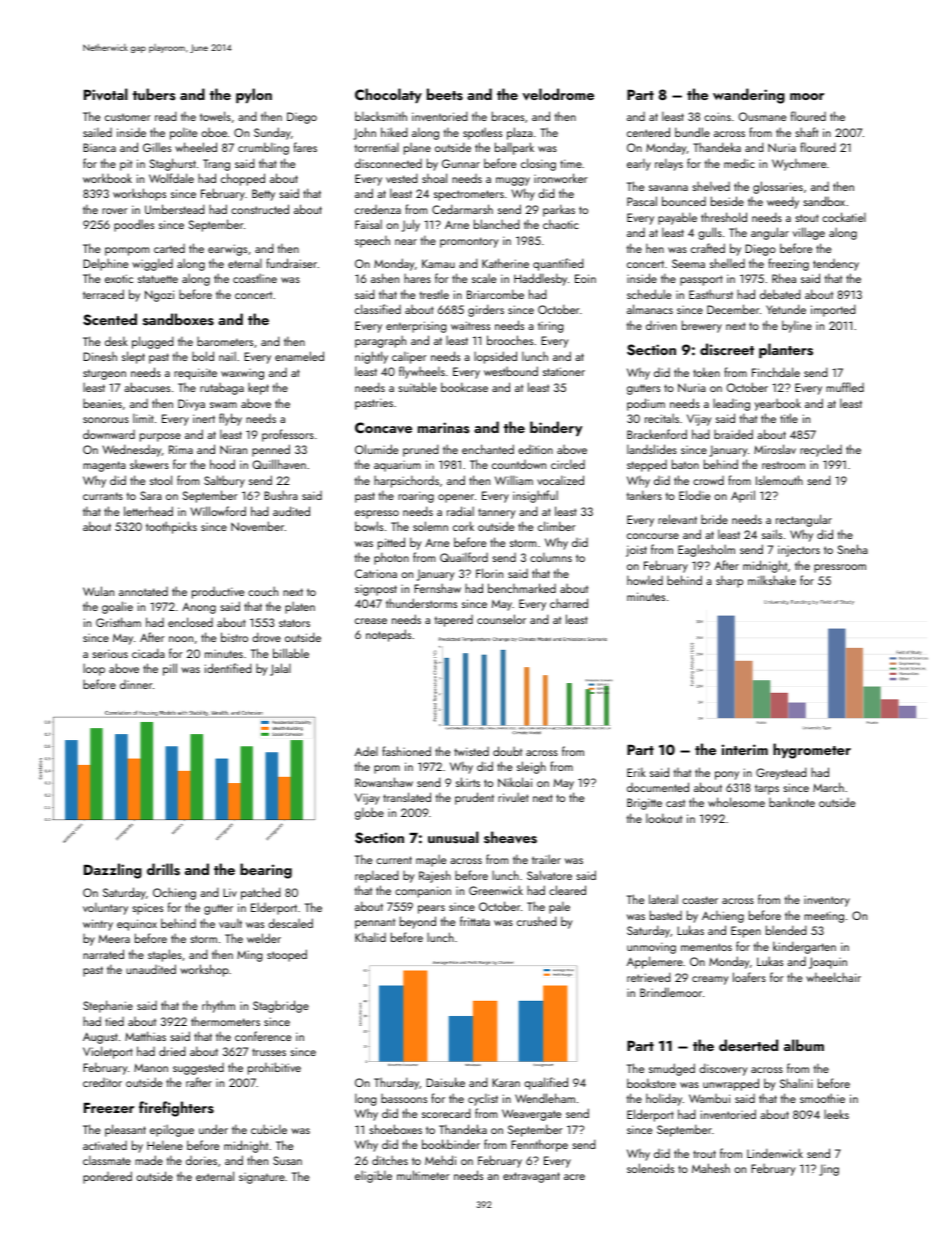 The image size is (952, 1233). I want to click on beets, so click(445, 94).
